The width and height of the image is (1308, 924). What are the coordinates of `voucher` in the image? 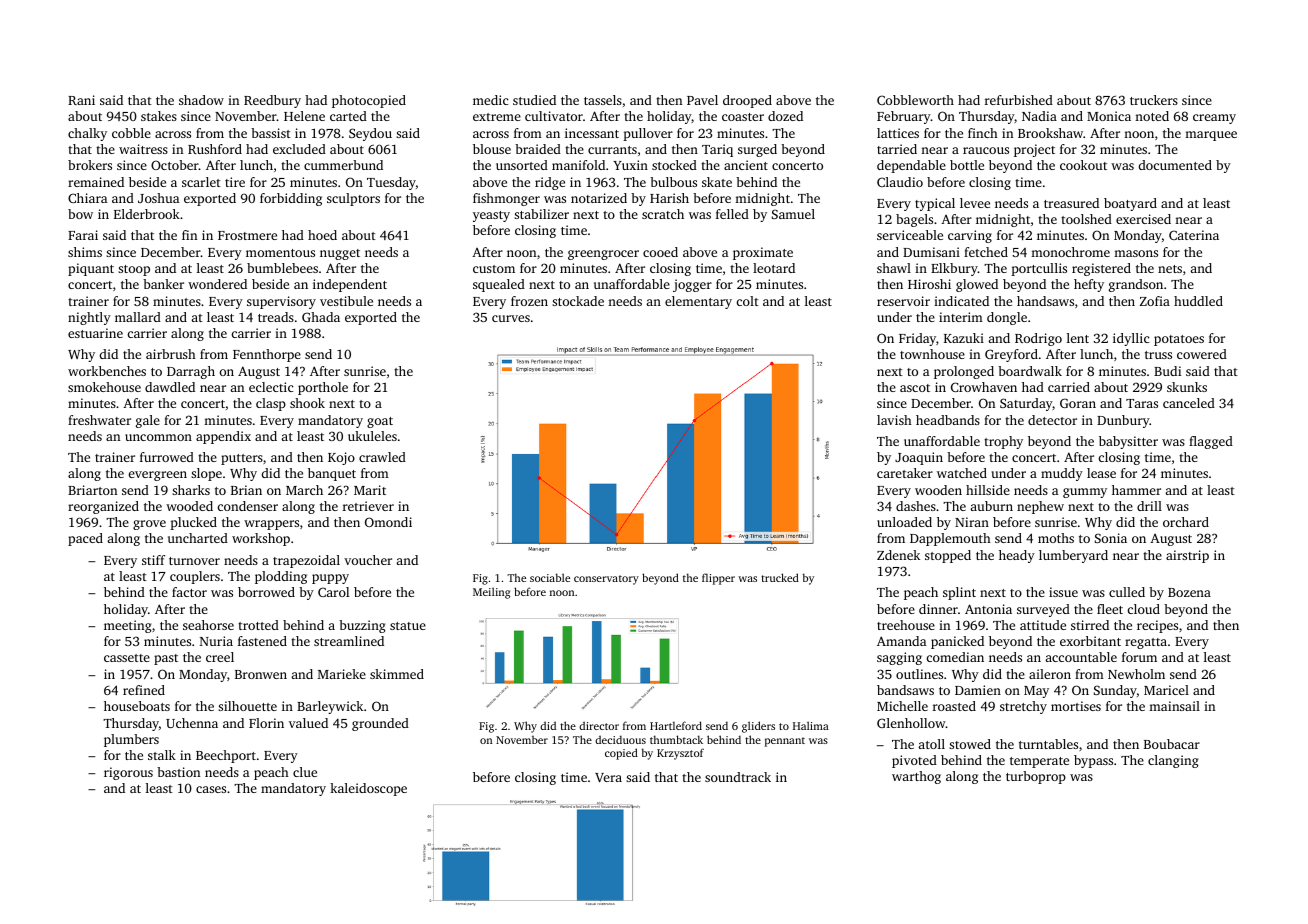 It's located at (368, 560).
